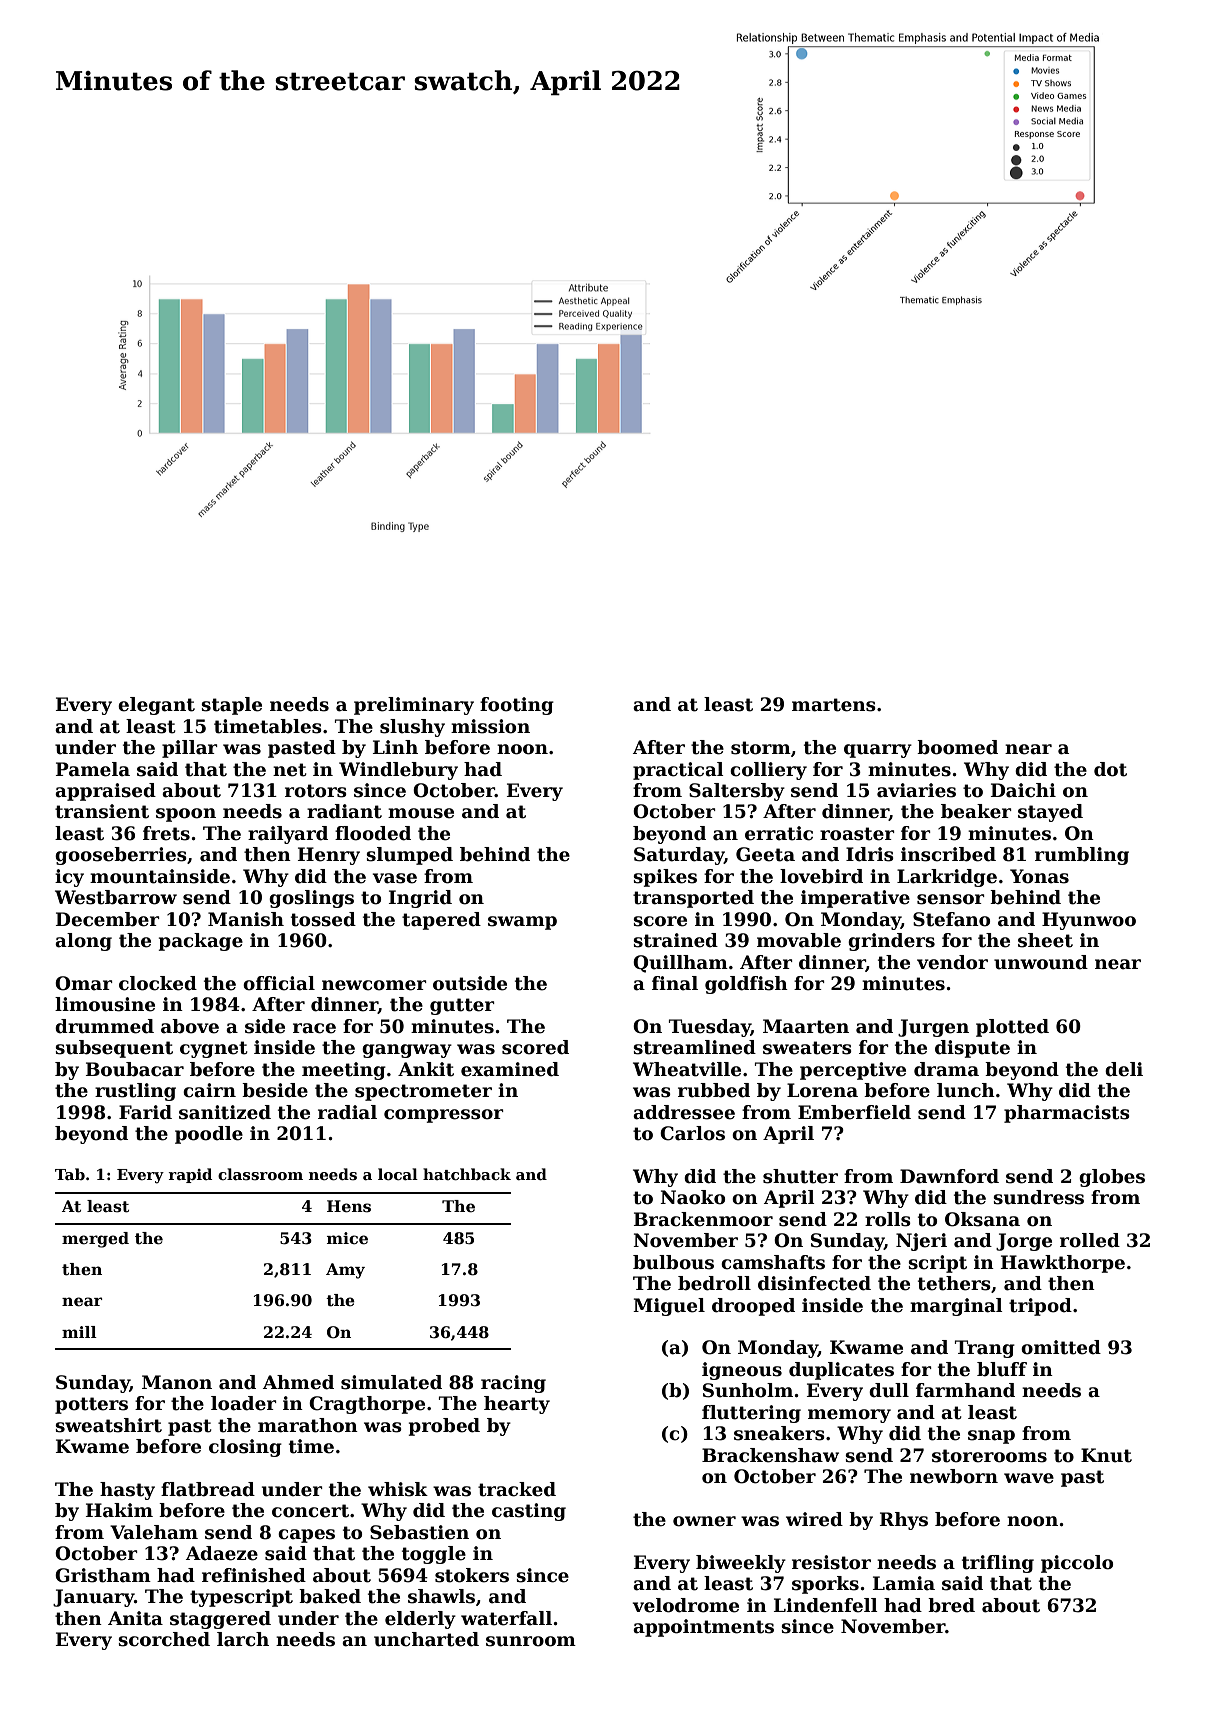  Describe the element at coordinates (951, 1605) in the document. I see `bred` at that location.
